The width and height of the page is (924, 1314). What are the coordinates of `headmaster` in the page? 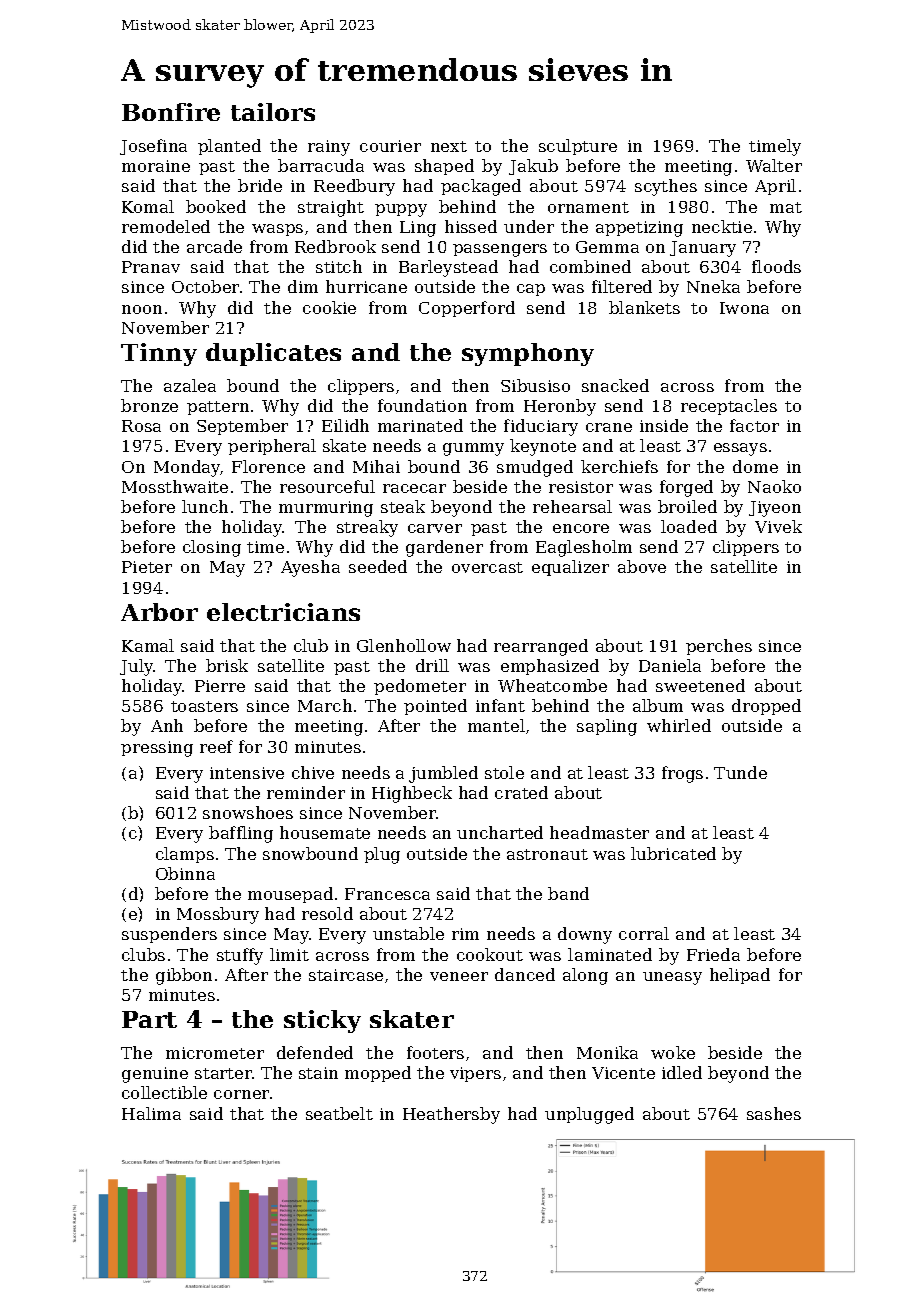 It's located at (599, 832).
